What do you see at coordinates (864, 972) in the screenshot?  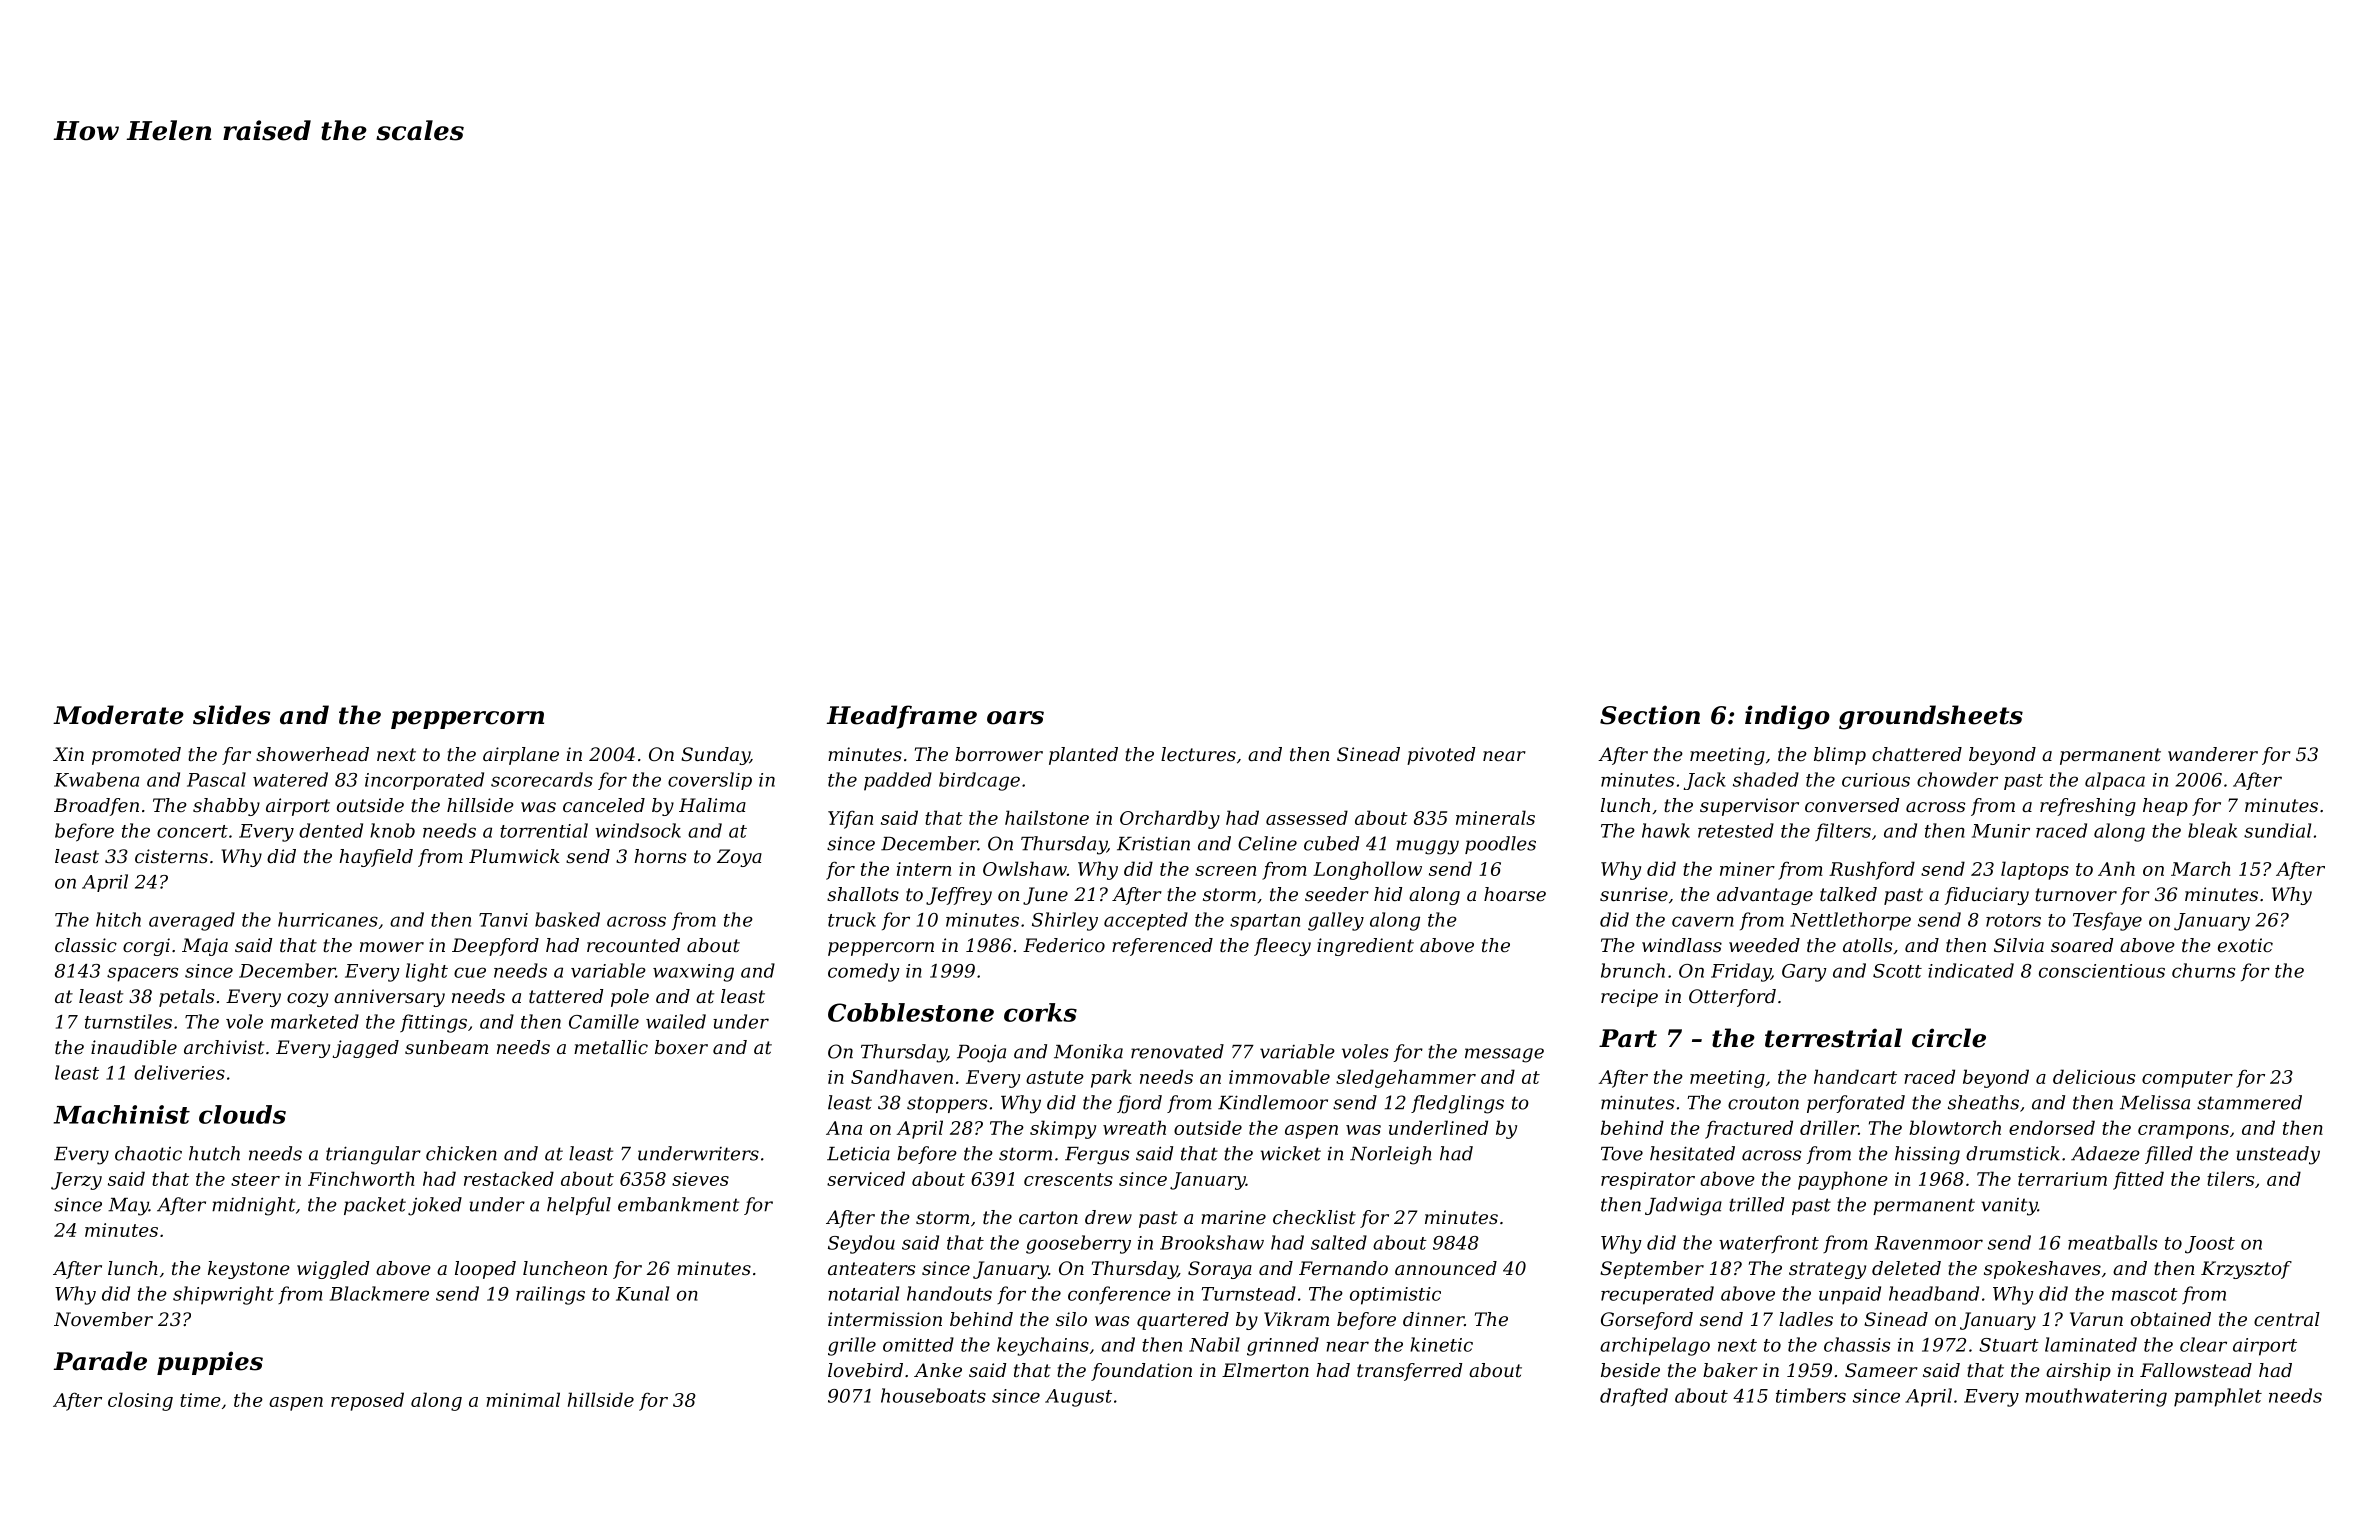 I see `comedy` at bounding box center [864, 972].
